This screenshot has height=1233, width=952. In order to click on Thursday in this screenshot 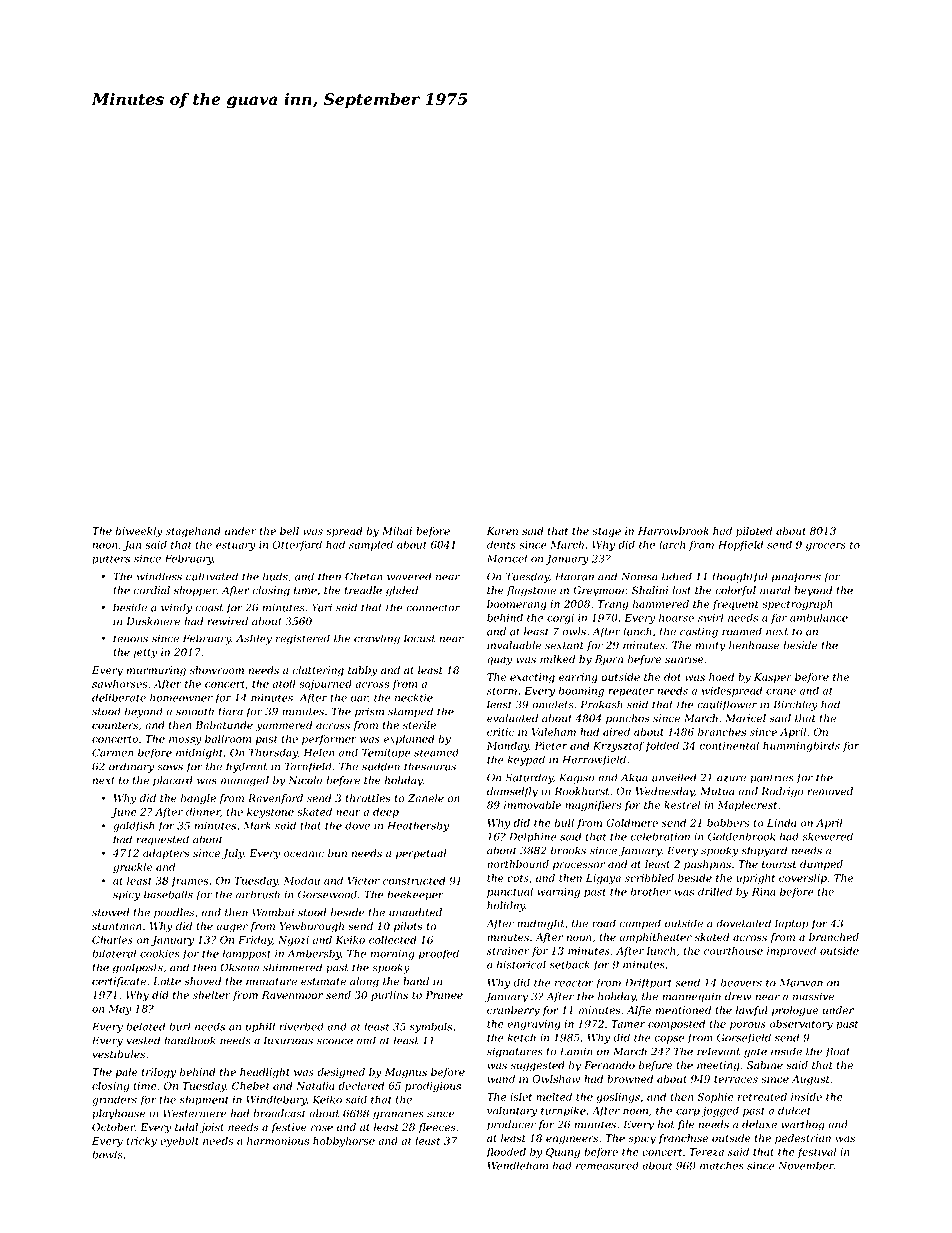, I will do `click(273, 753)`.
